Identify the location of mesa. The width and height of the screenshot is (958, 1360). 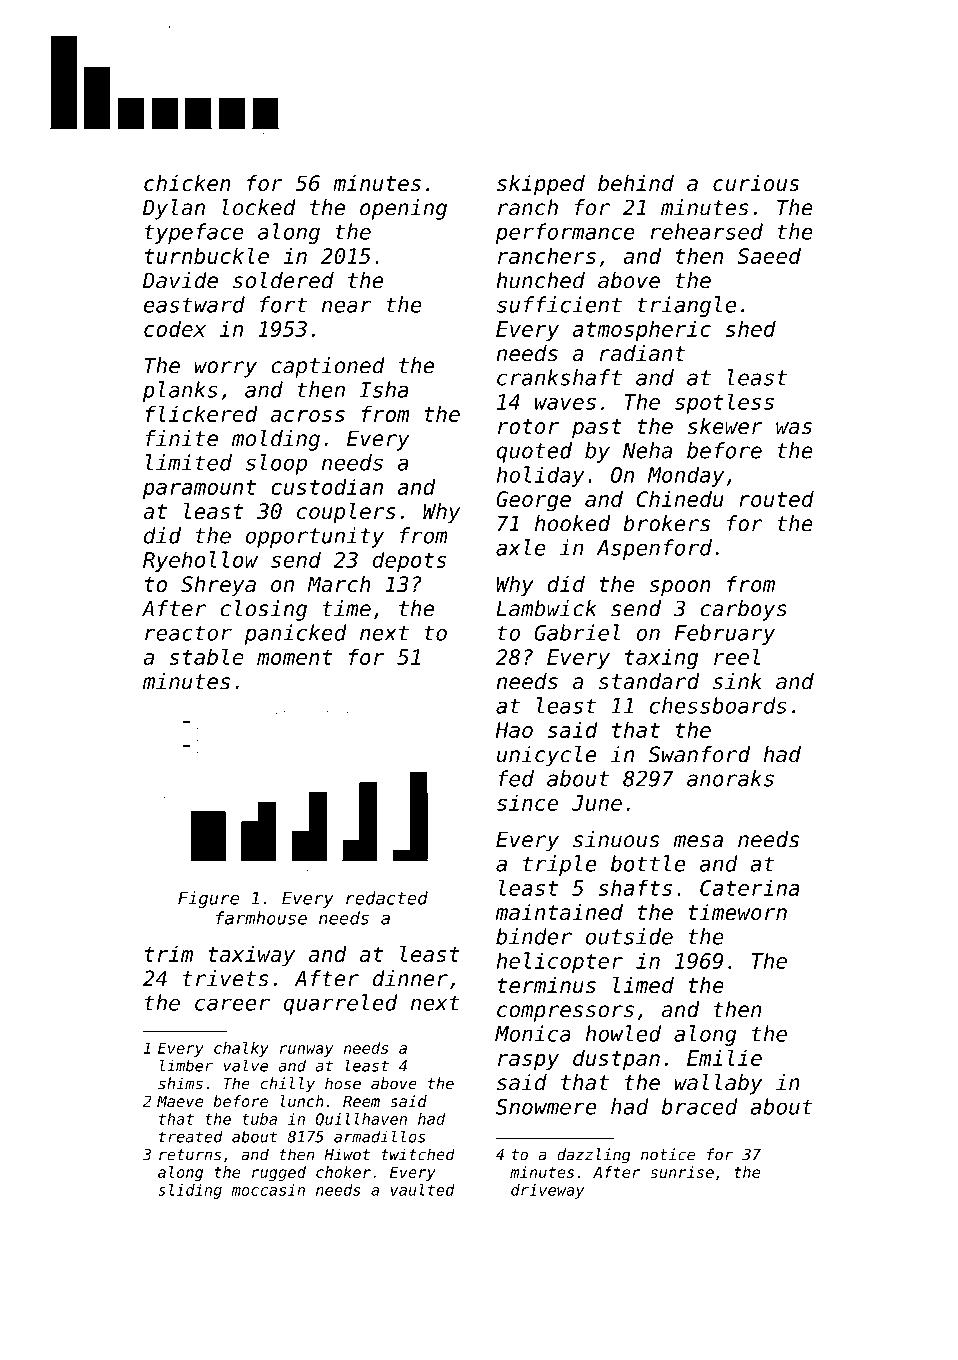
(698, 841).
